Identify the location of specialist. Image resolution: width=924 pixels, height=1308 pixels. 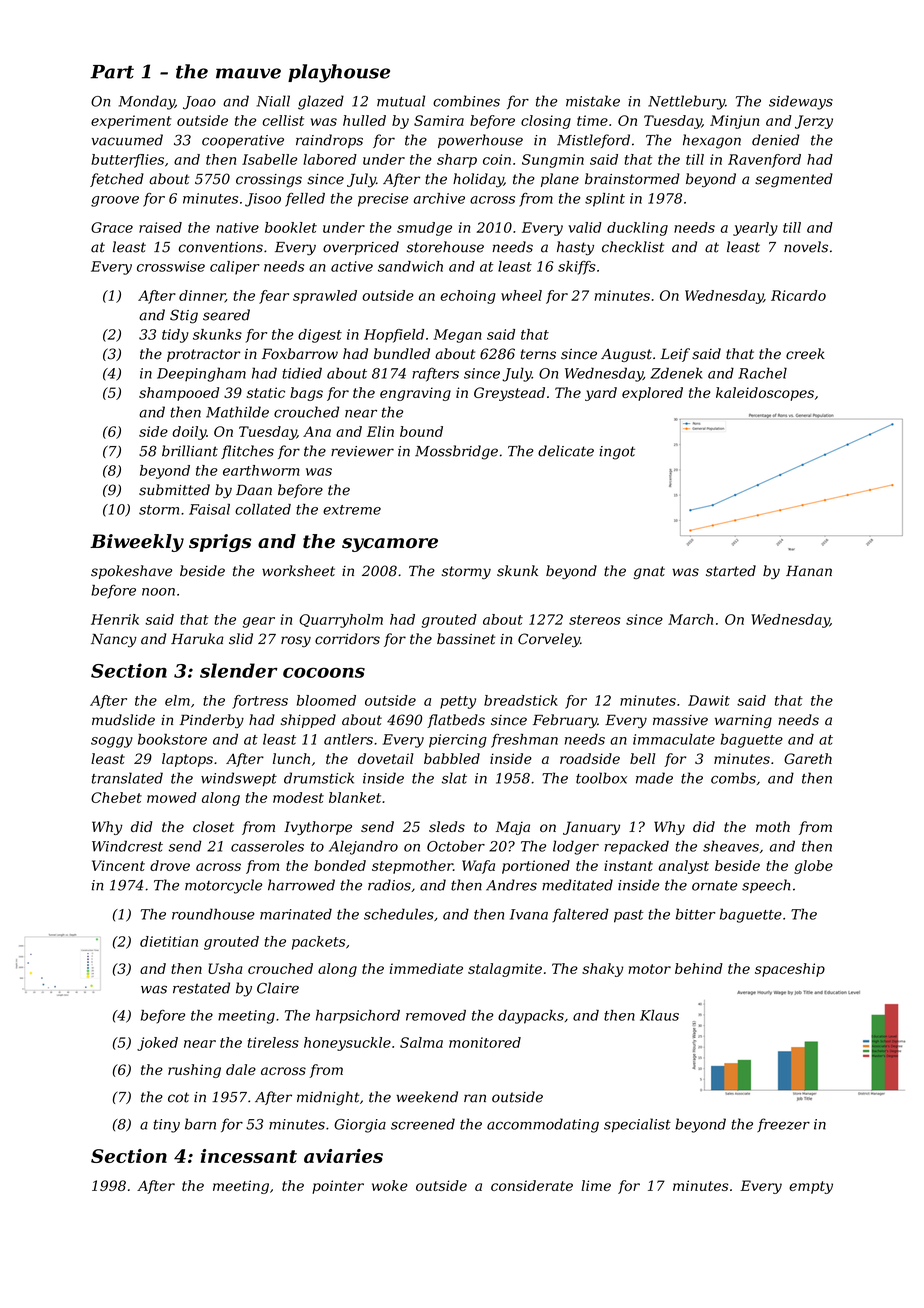
(637, 1125).
